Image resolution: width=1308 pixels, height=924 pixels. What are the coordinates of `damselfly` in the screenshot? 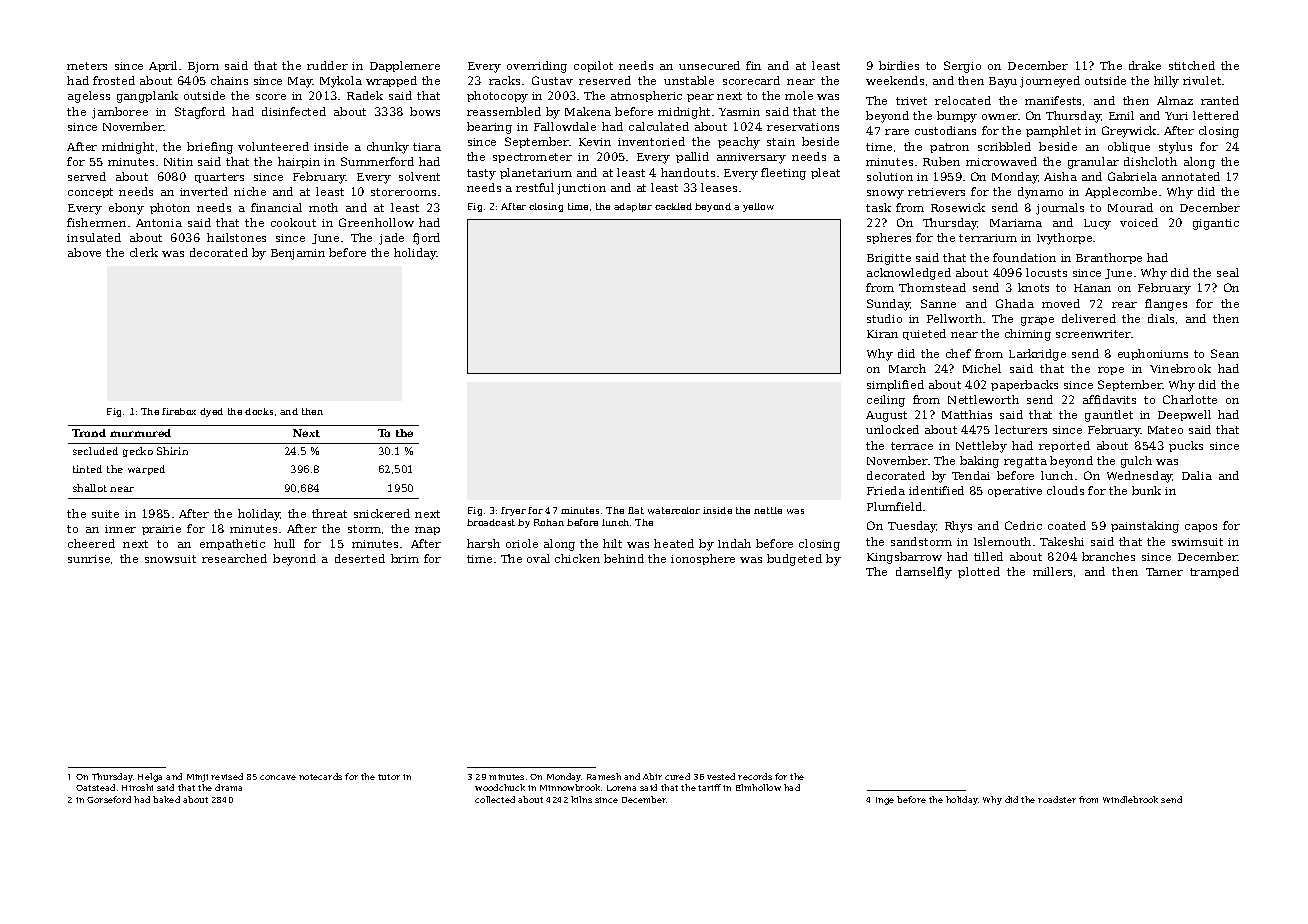 It's located at (924, 573).
